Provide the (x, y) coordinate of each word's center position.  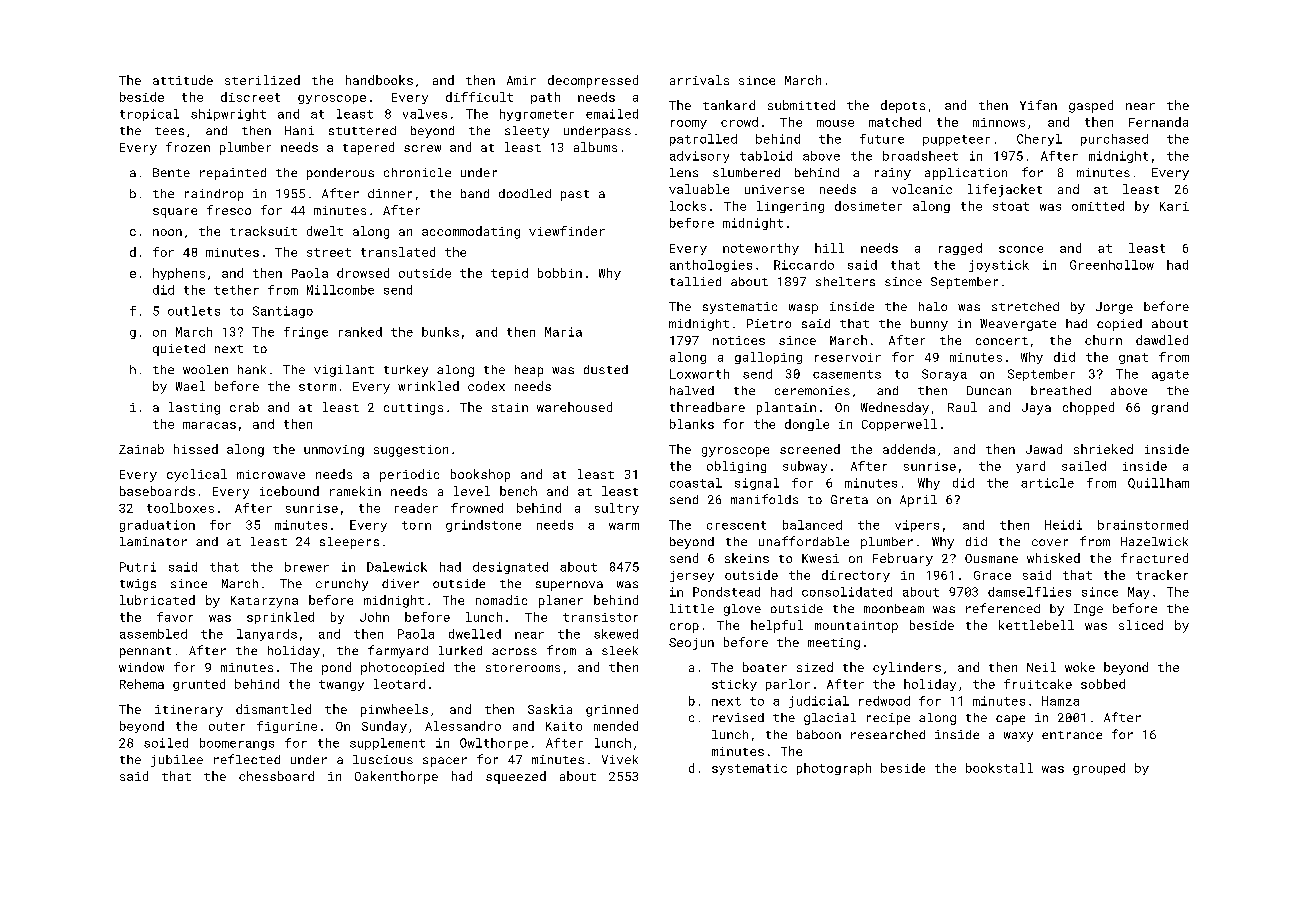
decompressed (593, 81)
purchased (1114, 140)
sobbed (1103, 684)
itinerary (189, 711)
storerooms (523, 668)
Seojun (691, 644)
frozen (188, 147)
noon (167, 232)
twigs (138, 585)
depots (903, 106)
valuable (699, 189)
